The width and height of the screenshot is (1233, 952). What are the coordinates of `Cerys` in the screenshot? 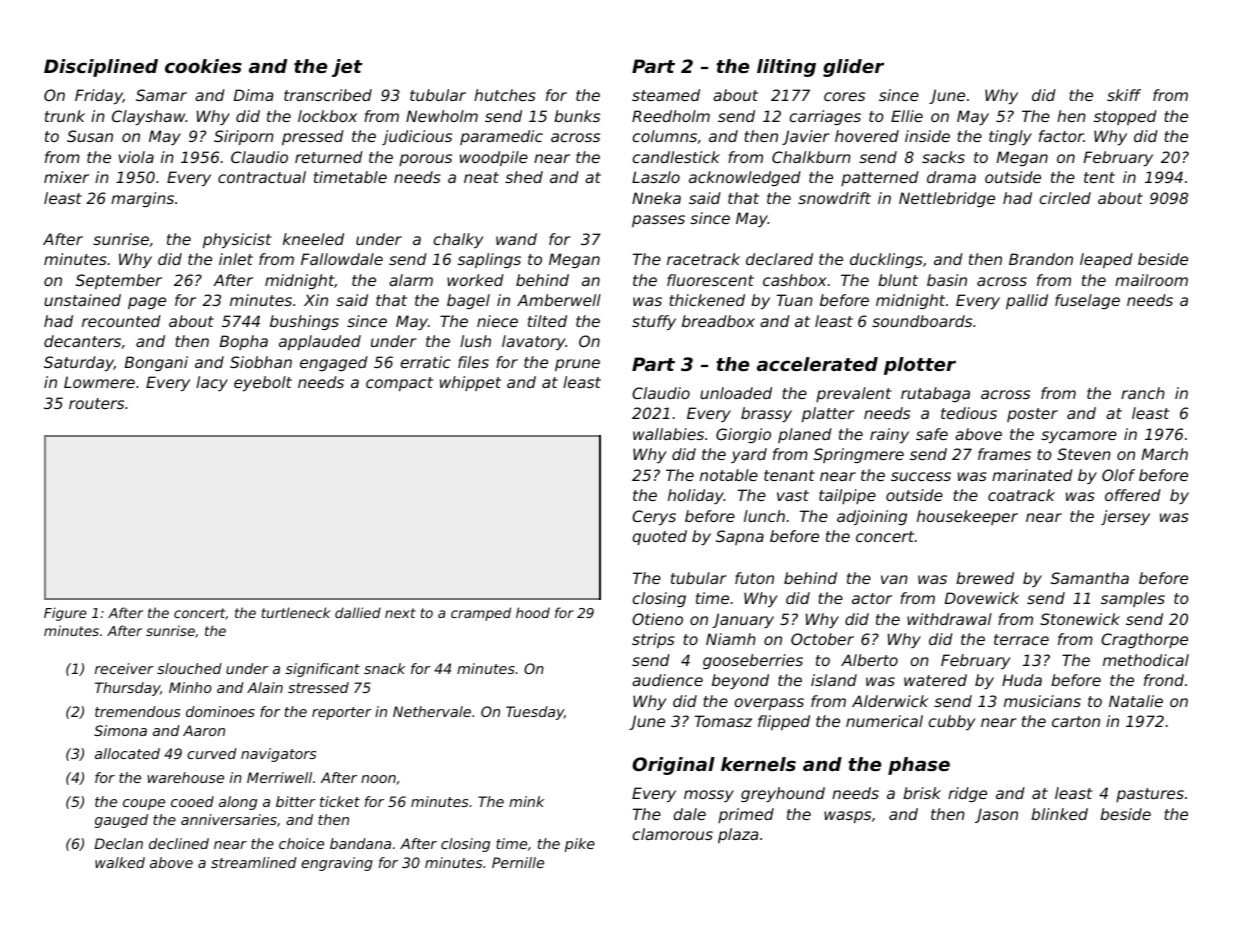 It's located at (654, 517).
